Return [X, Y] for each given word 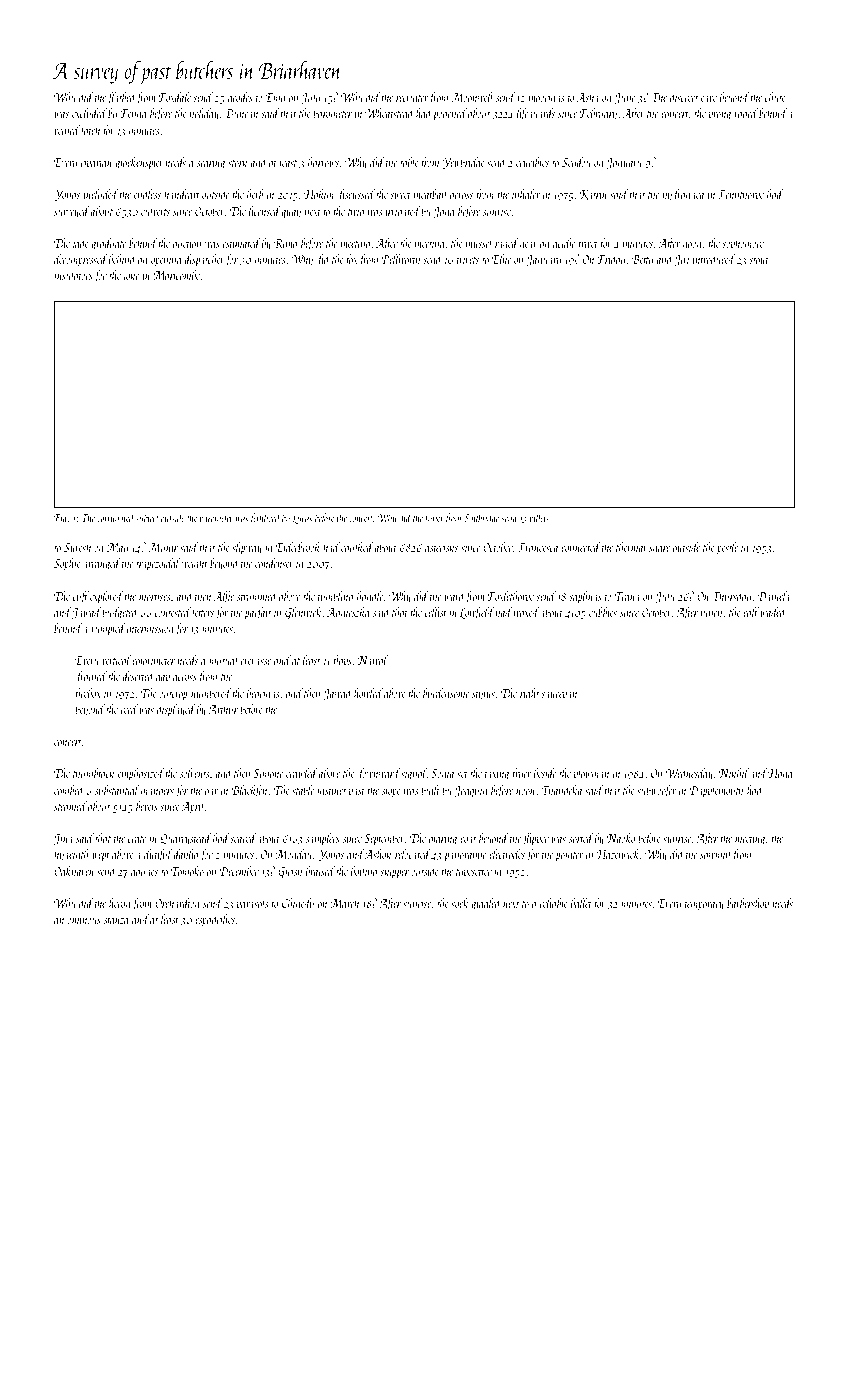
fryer [520, 774]
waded [774, 612]
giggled [486, 904]
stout [759, 260]
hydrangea [683, 195]
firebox [87, 694]
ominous [84, 920]
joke [130, 276]
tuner [434, 519]
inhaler [526, 194]
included [101, 194]
